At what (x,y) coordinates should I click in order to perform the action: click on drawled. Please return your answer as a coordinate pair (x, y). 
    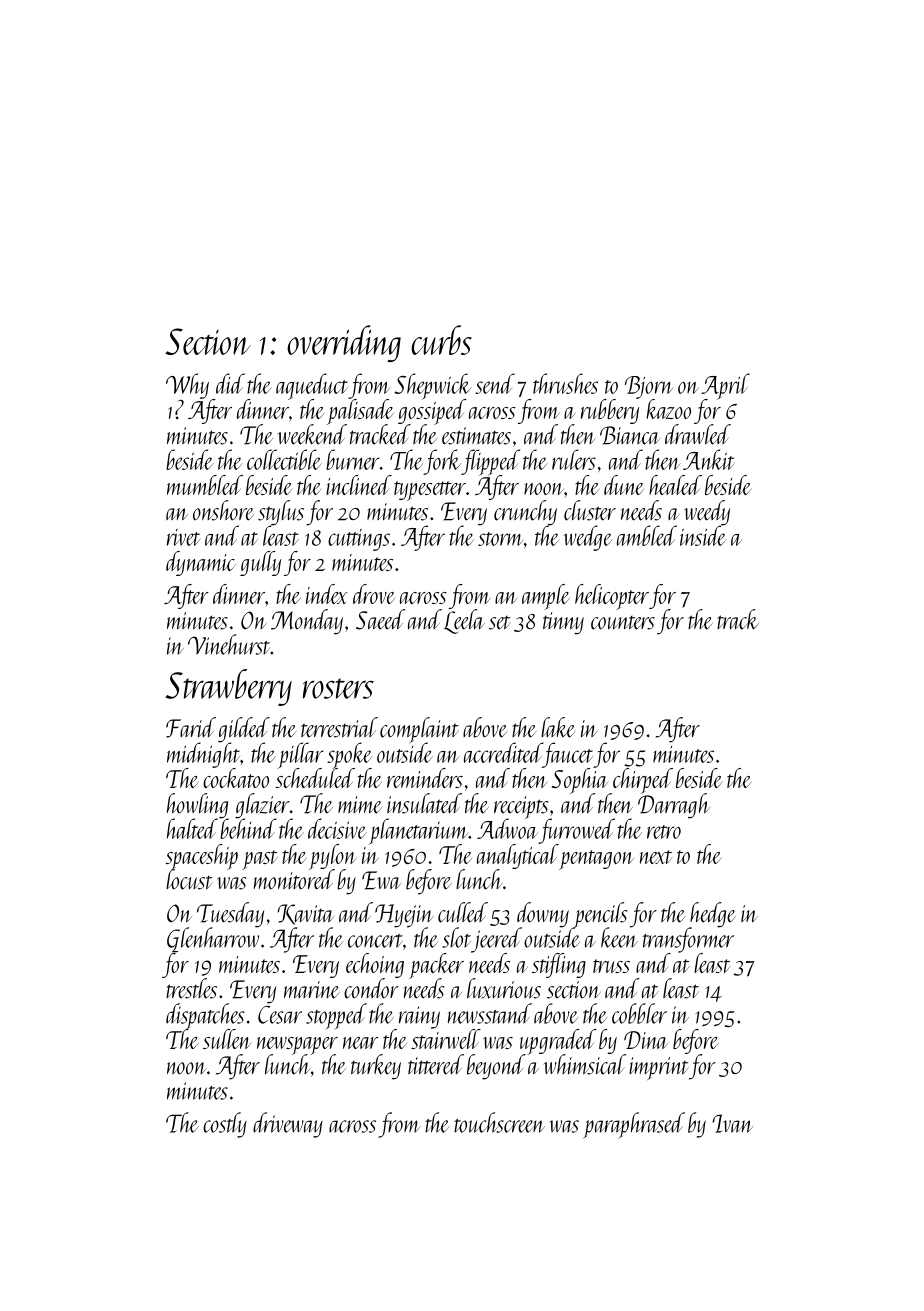
    Looking at the image, I should click on (698, 434).
